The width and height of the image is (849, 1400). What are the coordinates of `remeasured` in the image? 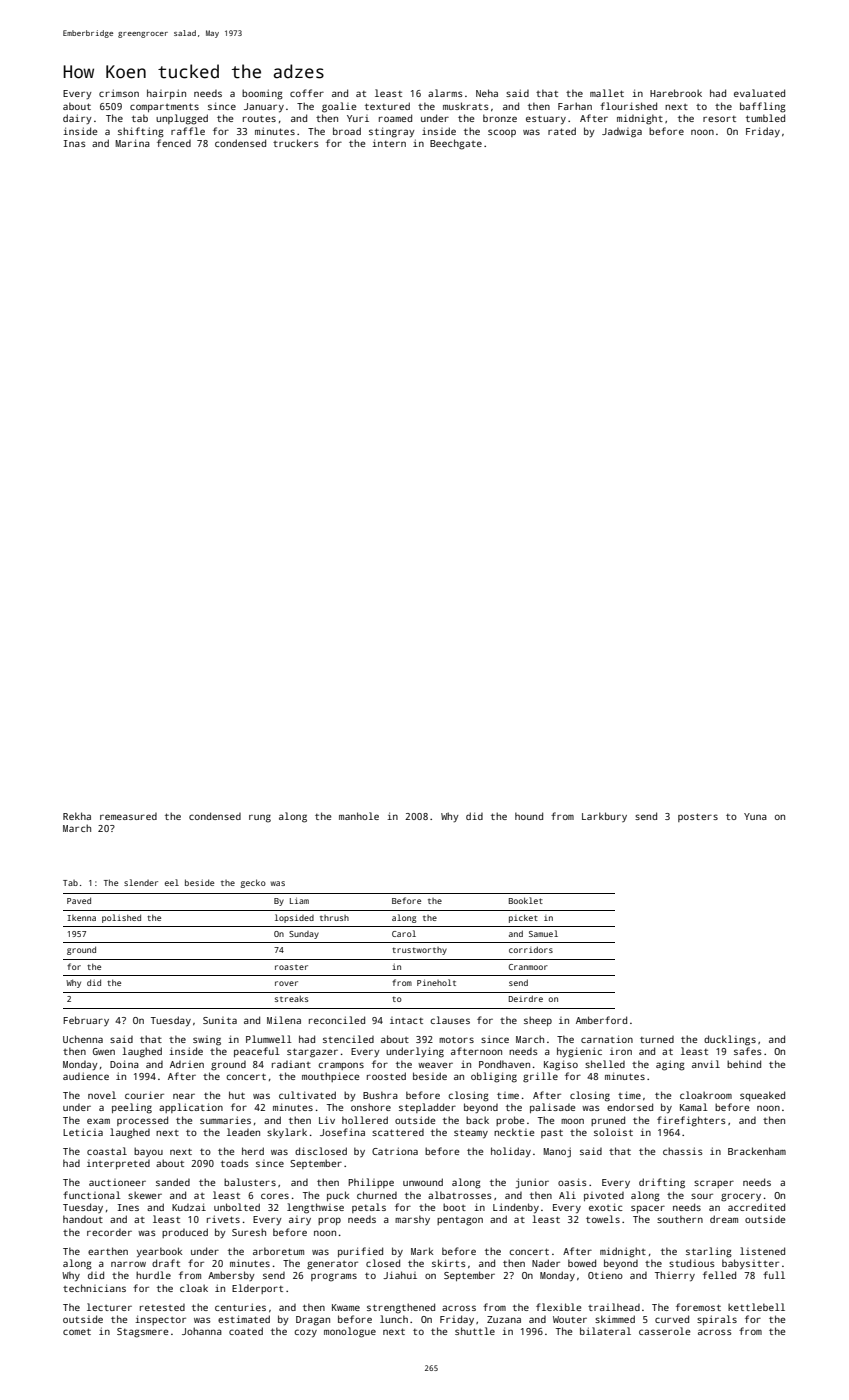 It's located at (128, 816).
